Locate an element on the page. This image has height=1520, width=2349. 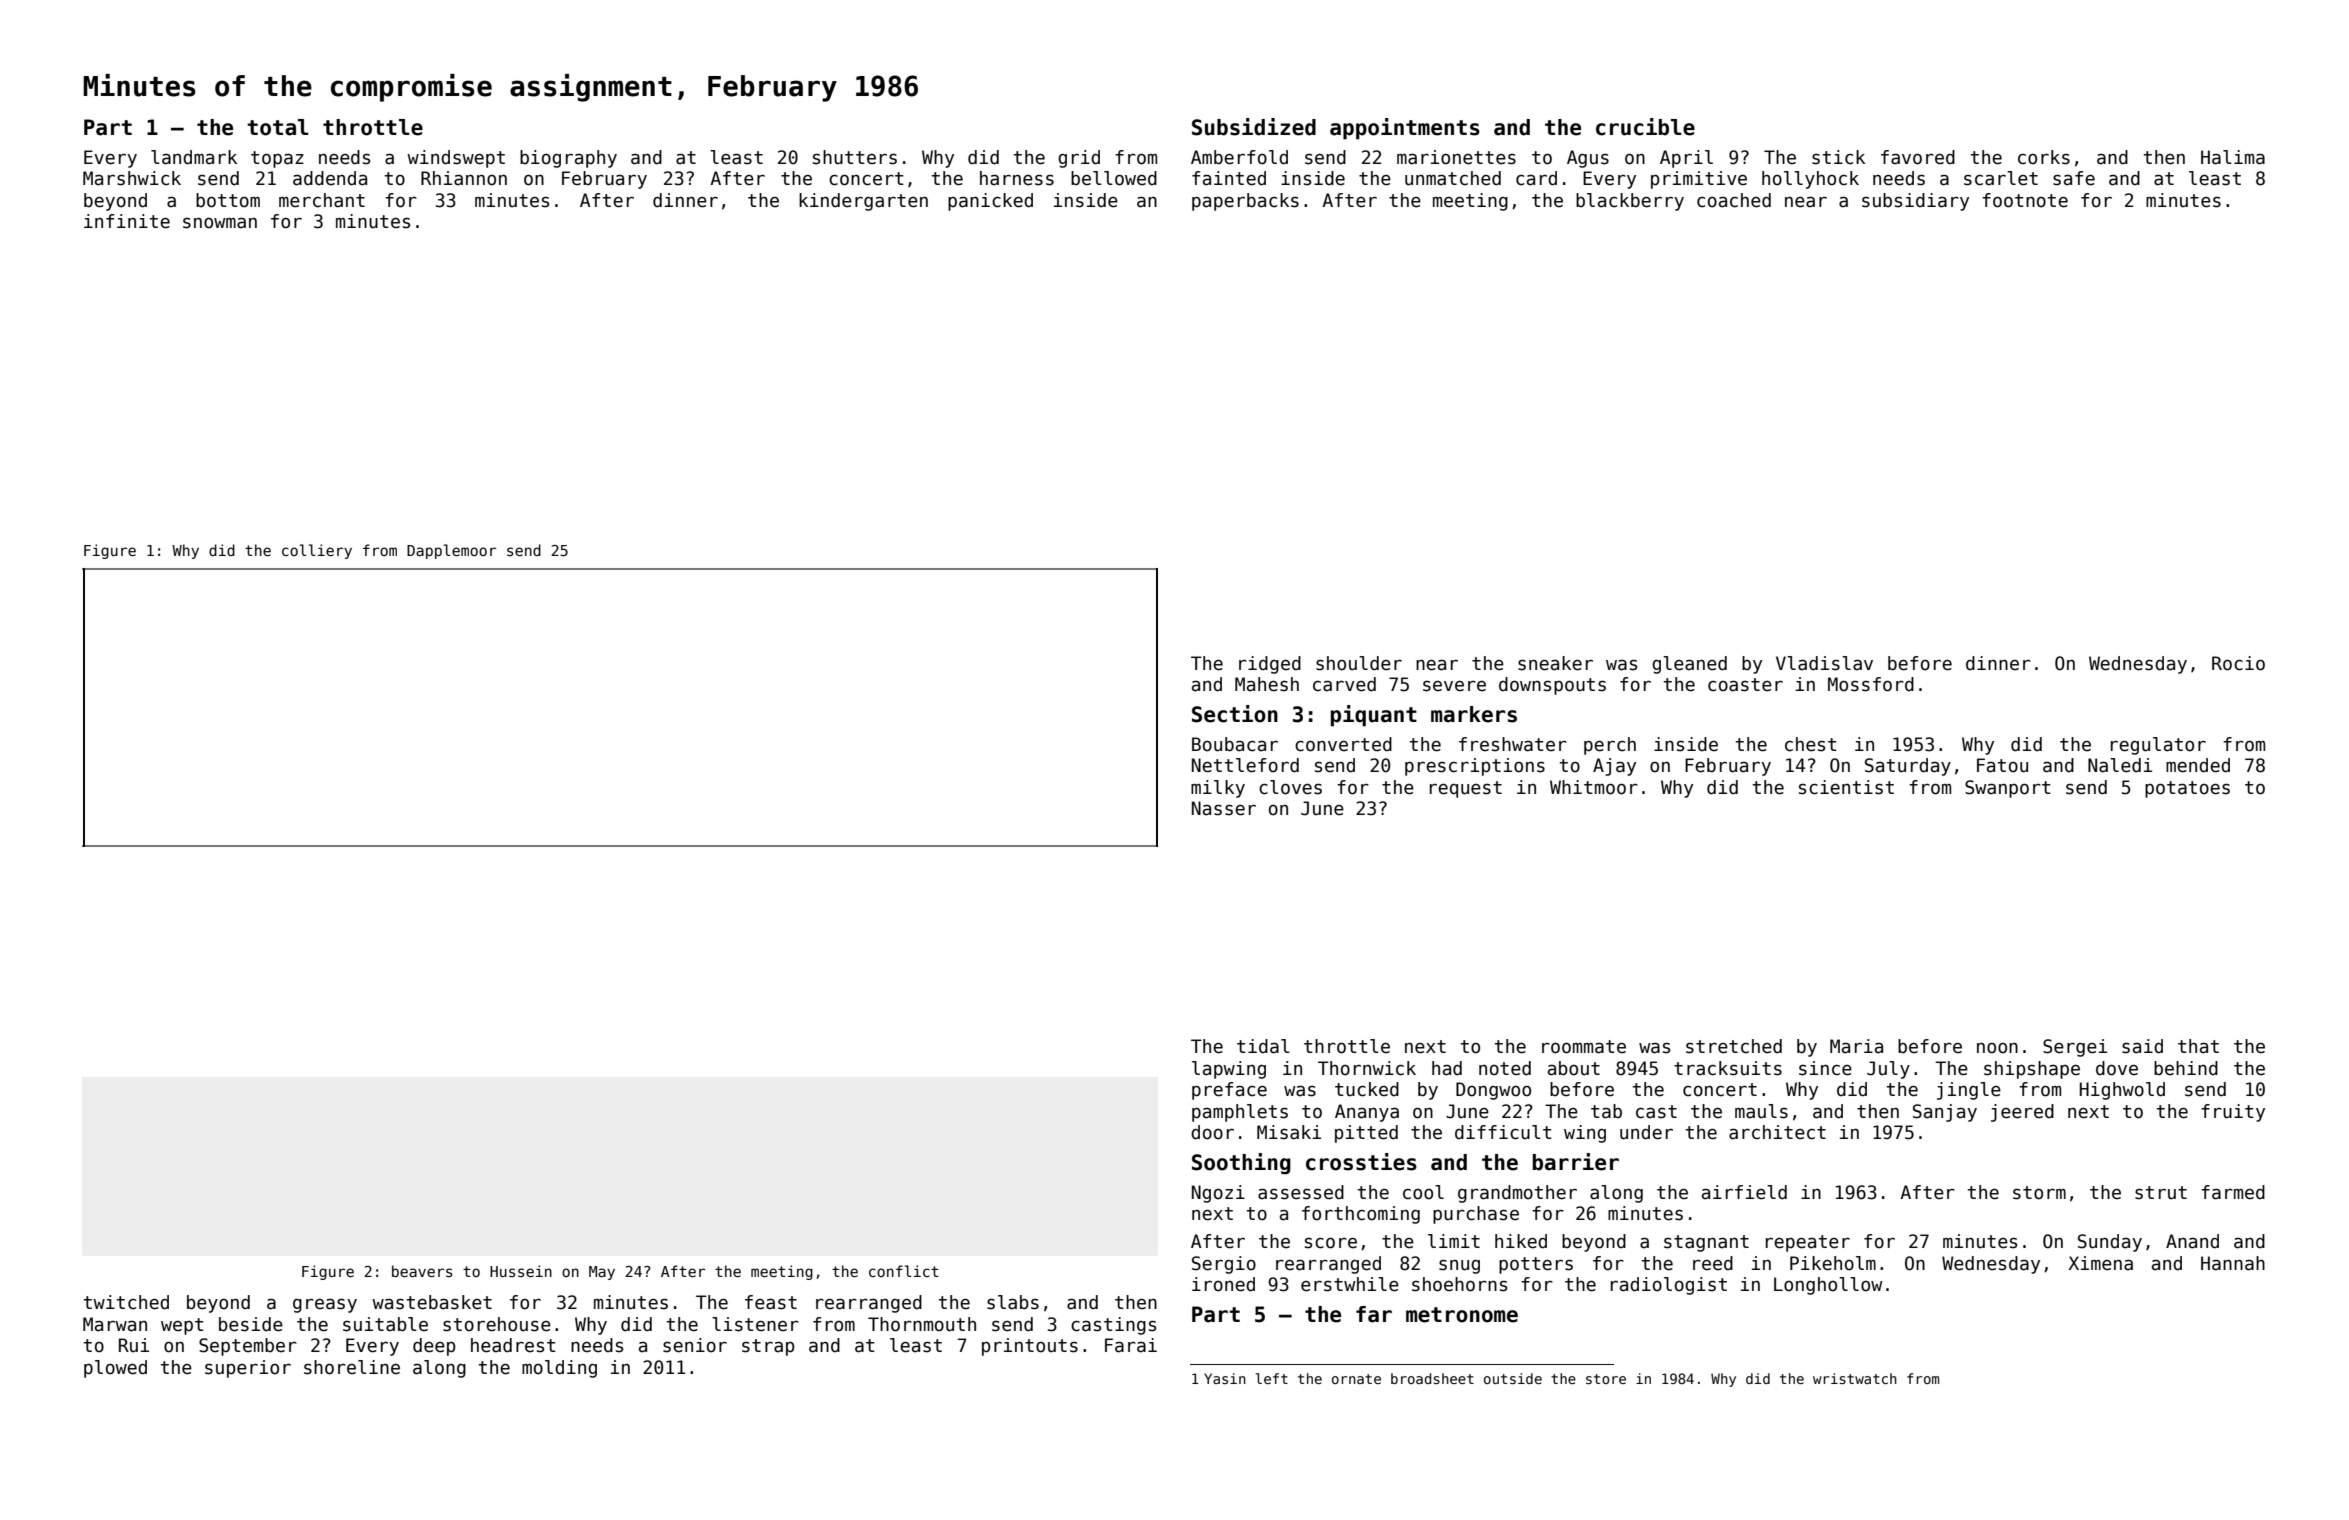
scientist is located at coordinates (1846, 787).
